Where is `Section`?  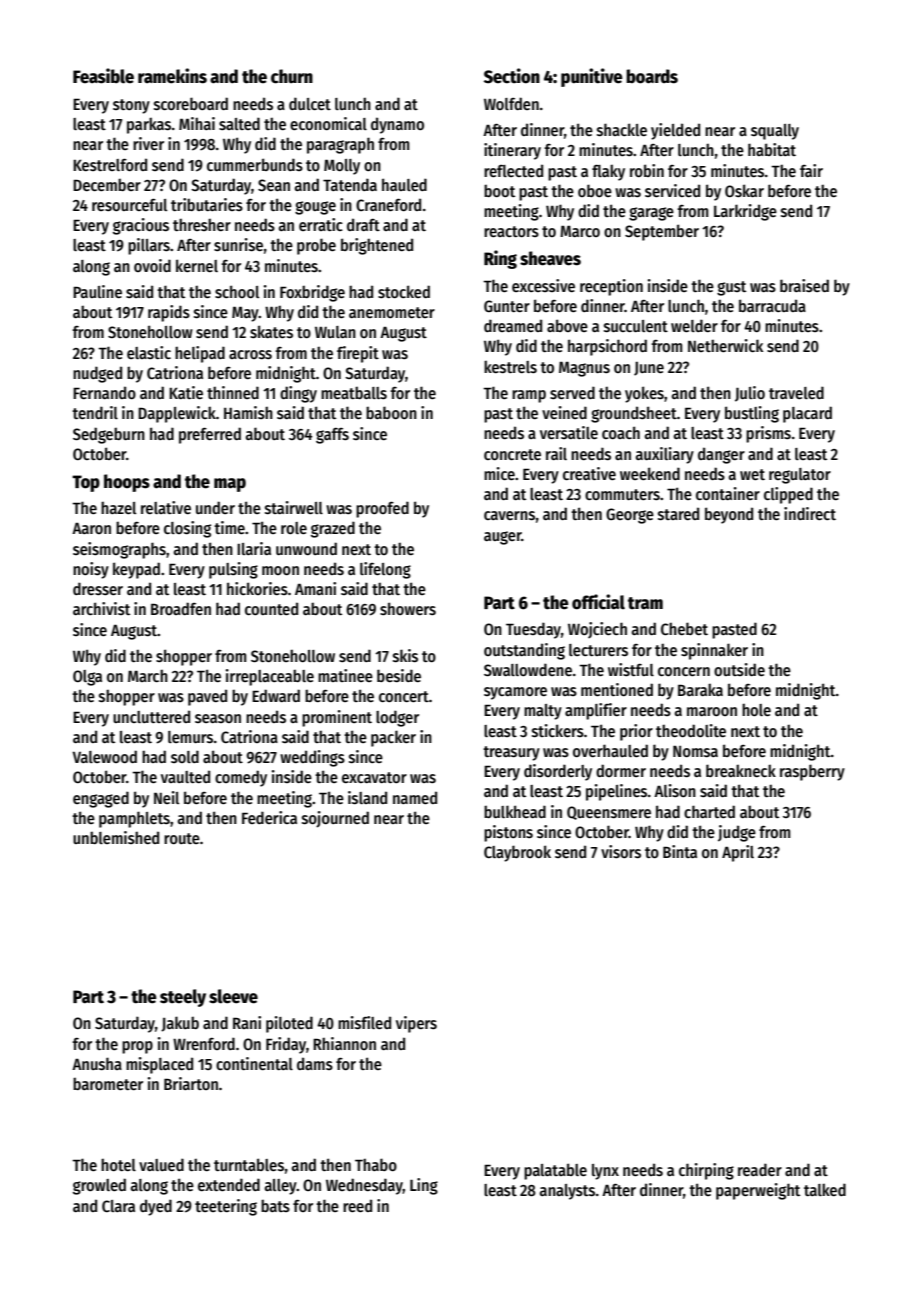
Section is located at coordinates (512, 76).
